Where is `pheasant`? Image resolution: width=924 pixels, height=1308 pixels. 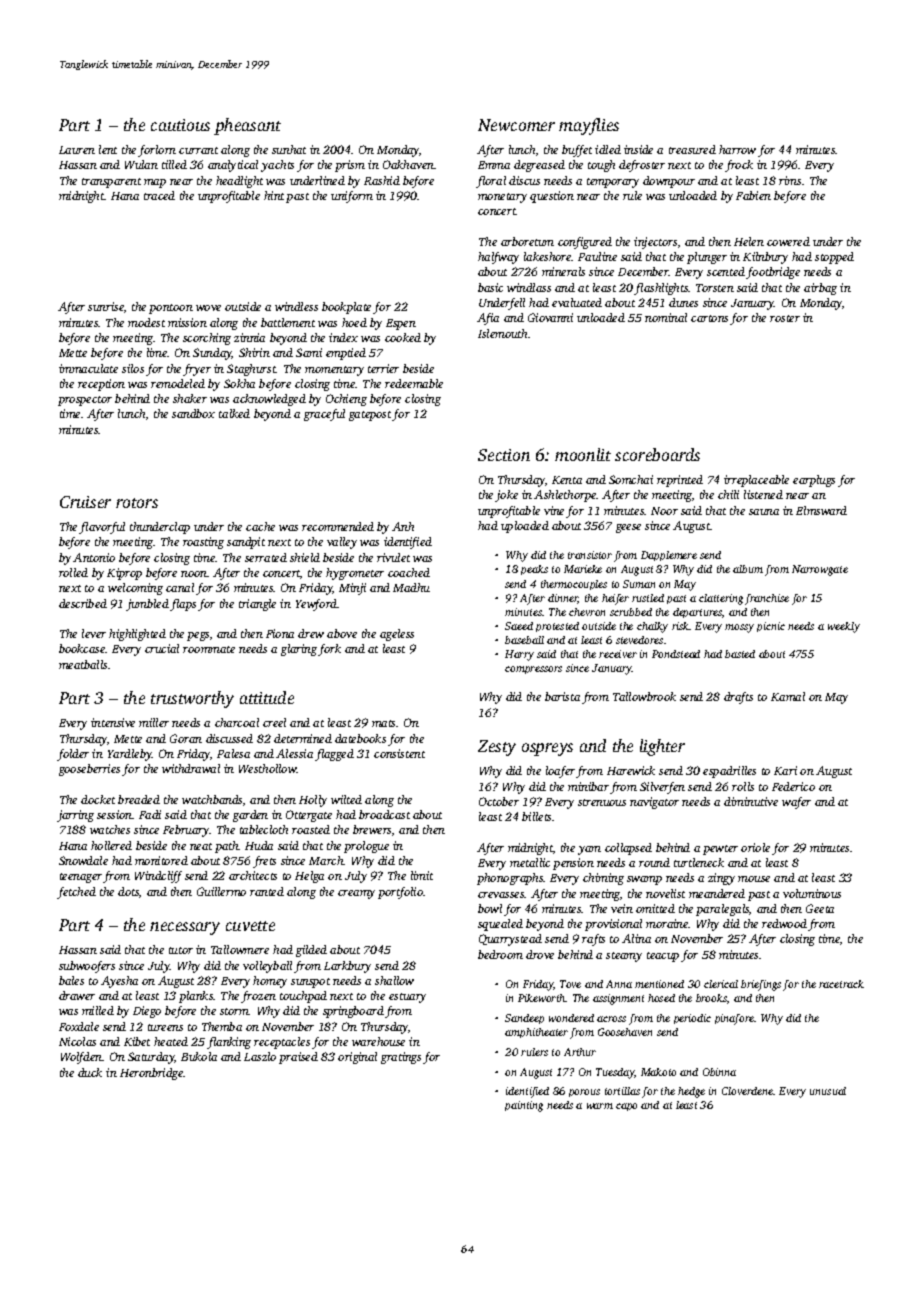
pheasant is located at coordinates (247, 126).
